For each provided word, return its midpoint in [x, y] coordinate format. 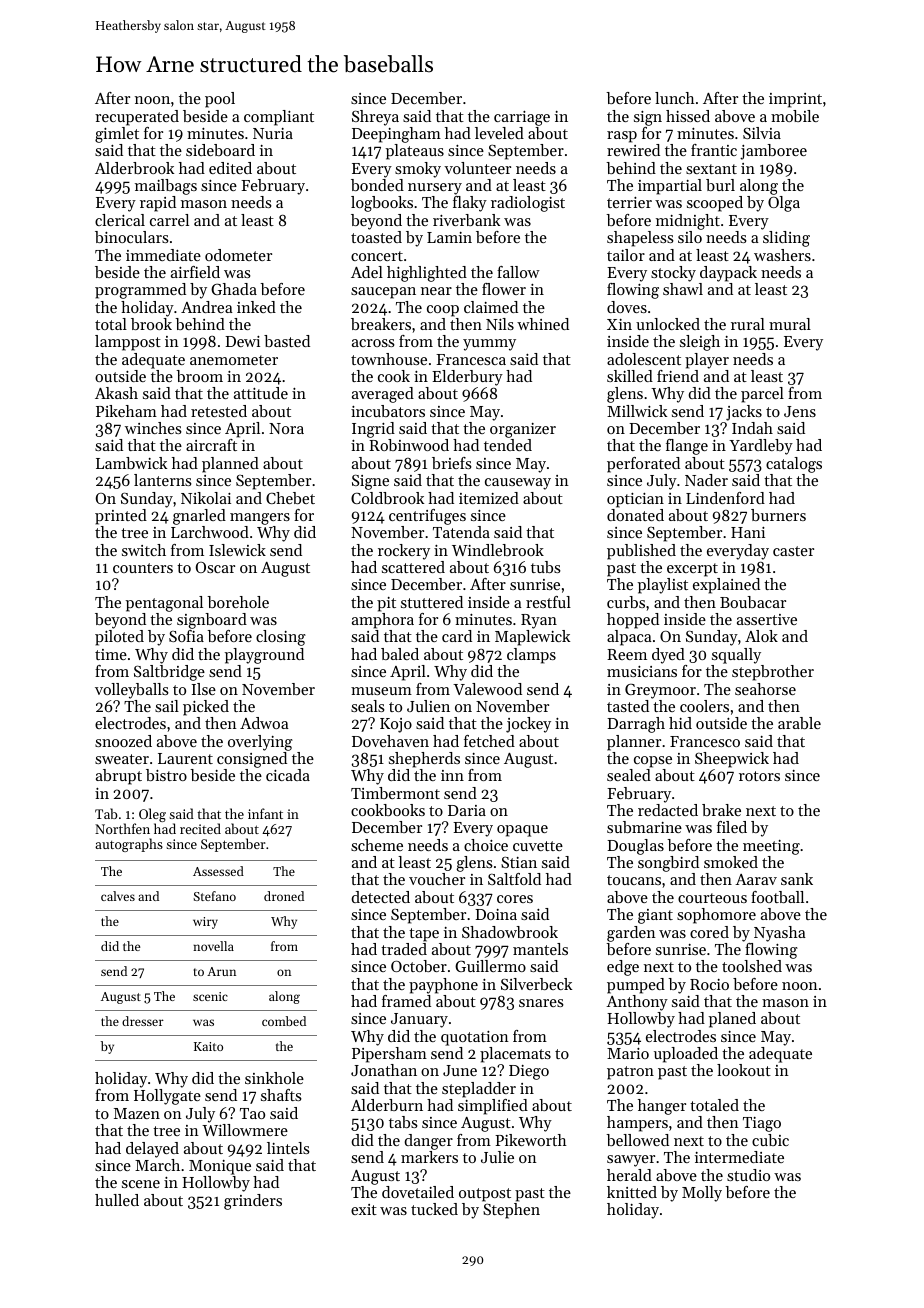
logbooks [382, 204]
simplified [493, 1107]
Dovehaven [390, 741]
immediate [163, 255]
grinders [253, 1202]
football [777, 897]
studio [748, 1175]
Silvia [762, 133]
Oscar [215, 567]
